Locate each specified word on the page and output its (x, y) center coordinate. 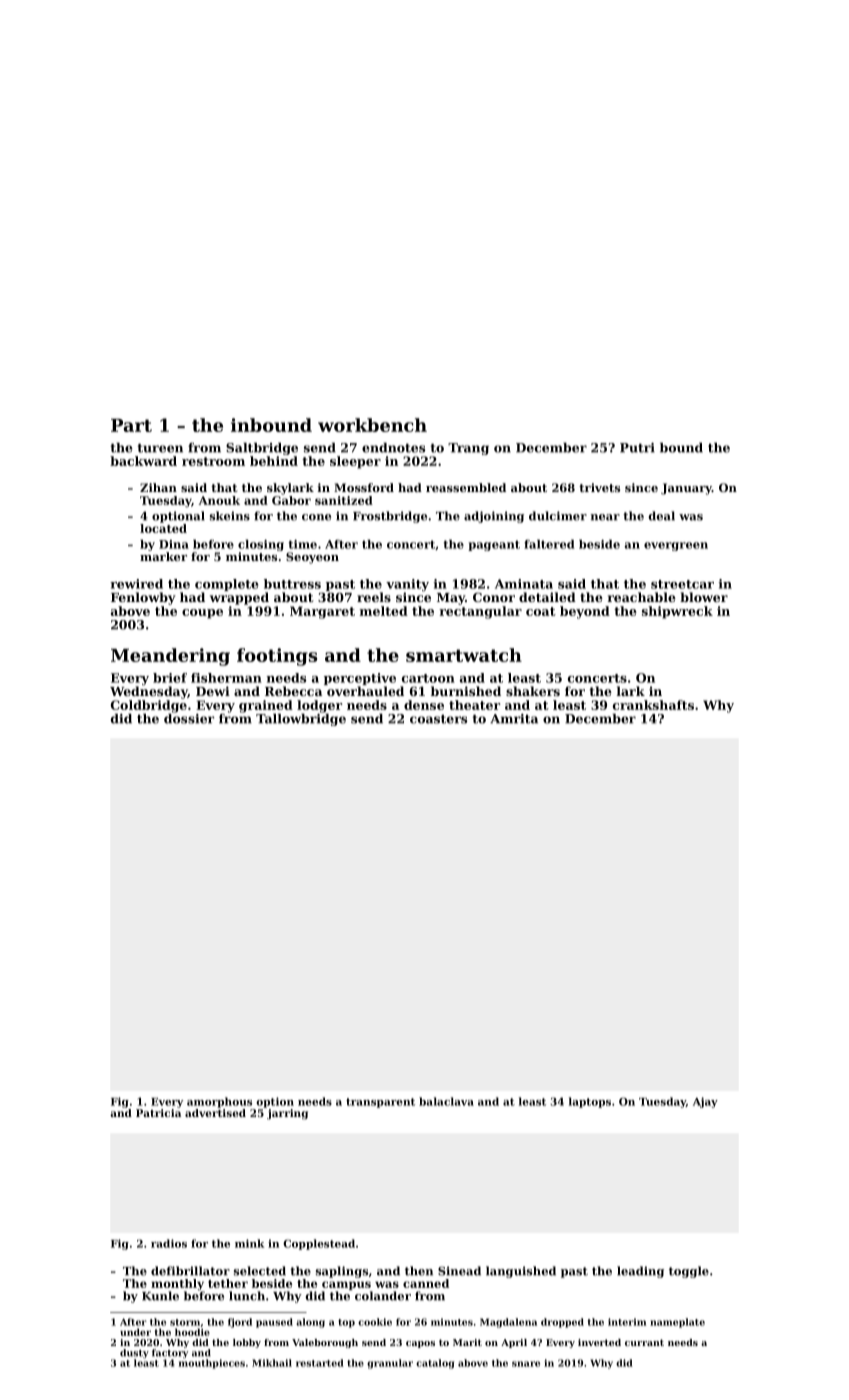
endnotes (393, 448)
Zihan (158, 487)
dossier (189, 719)
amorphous (219, 1102)
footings (277, 657)
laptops (590, 1102)
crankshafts (653, 705)
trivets (599, 487)
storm (185, 1322)
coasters (438, 719)
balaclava (446, 1101)
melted (384, 611)
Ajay (705, 1102)
